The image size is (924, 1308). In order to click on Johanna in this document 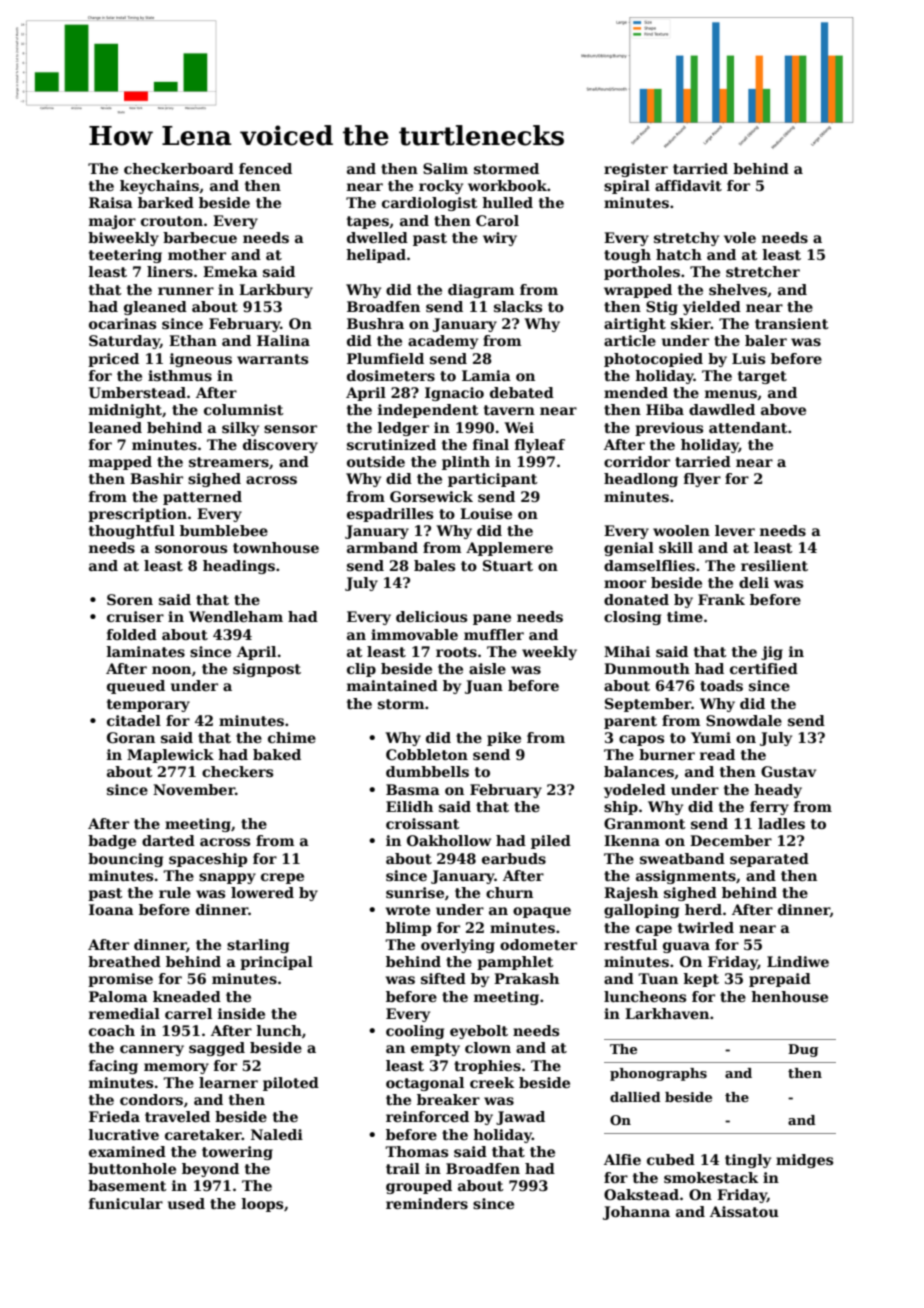, I will do `click(636, 1213)`.
